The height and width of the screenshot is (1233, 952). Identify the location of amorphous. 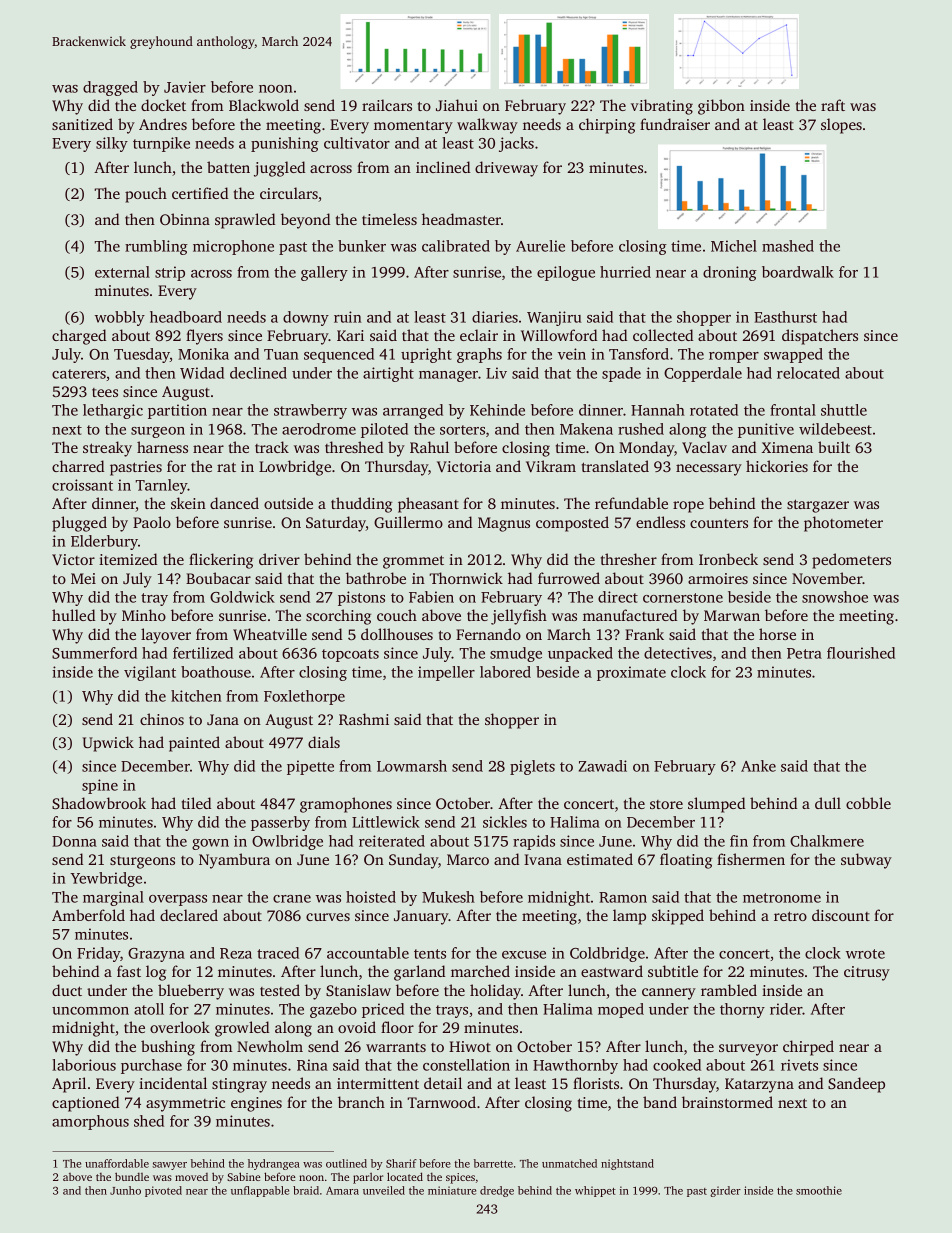
(90, 1122).
